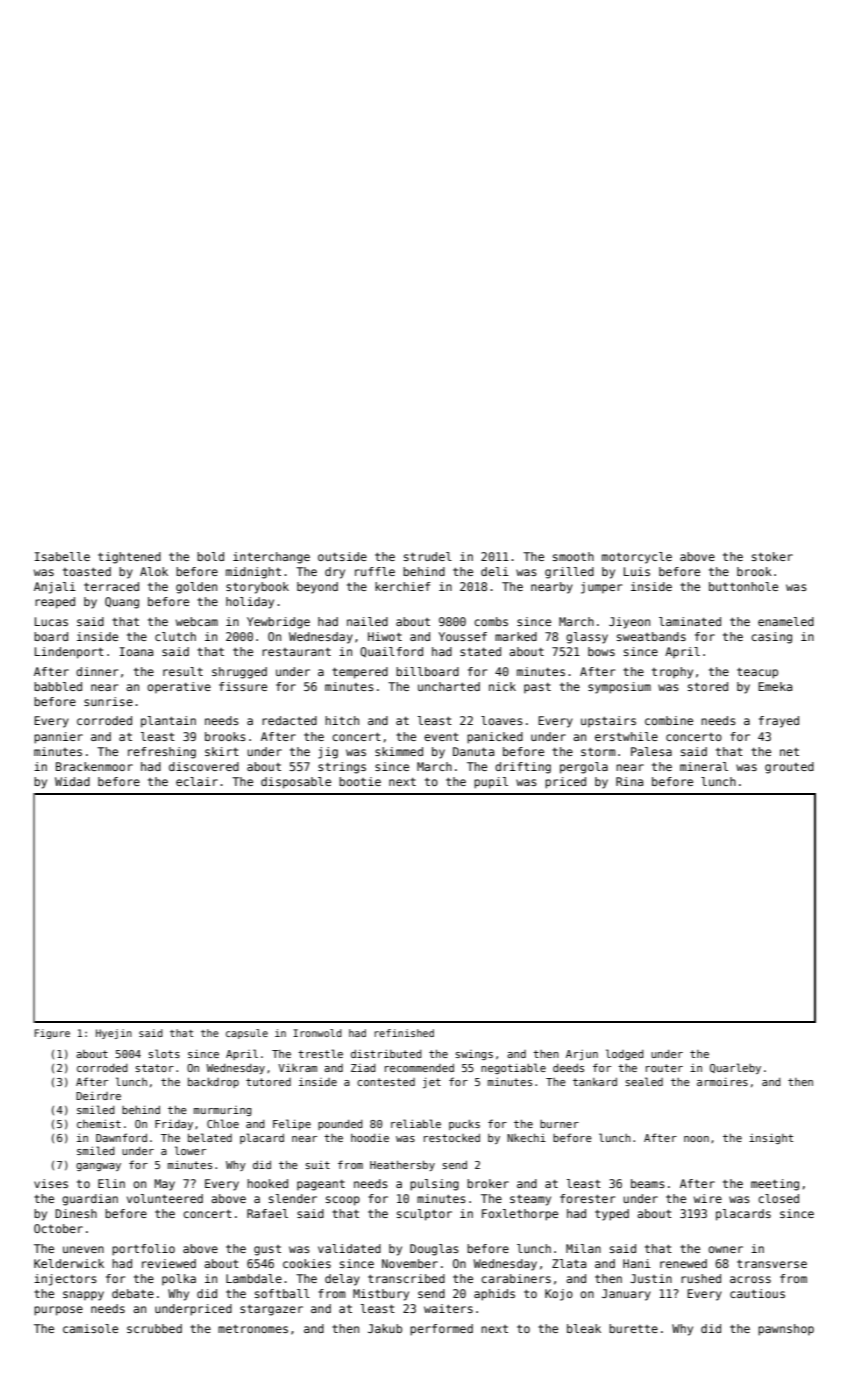  What do you see at coordinates (136, 651) in the document?
I see `Ioana` at bounding box center [136, 651].
